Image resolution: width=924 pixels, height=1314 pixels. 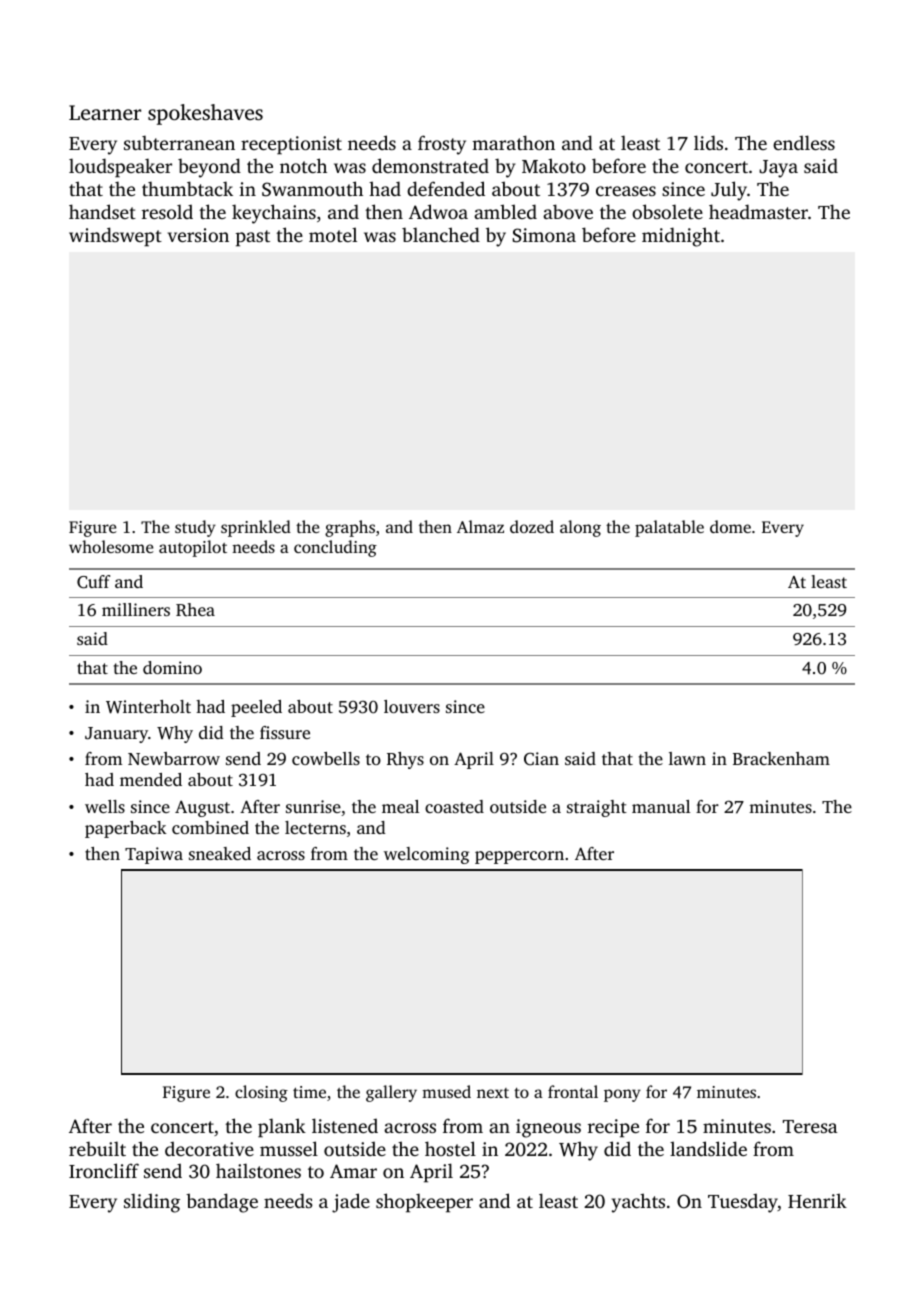 What do you see at coordinates (743, 1203) in the screenshot?
I see `Tuesday` at bounding box center [743, 1203].
